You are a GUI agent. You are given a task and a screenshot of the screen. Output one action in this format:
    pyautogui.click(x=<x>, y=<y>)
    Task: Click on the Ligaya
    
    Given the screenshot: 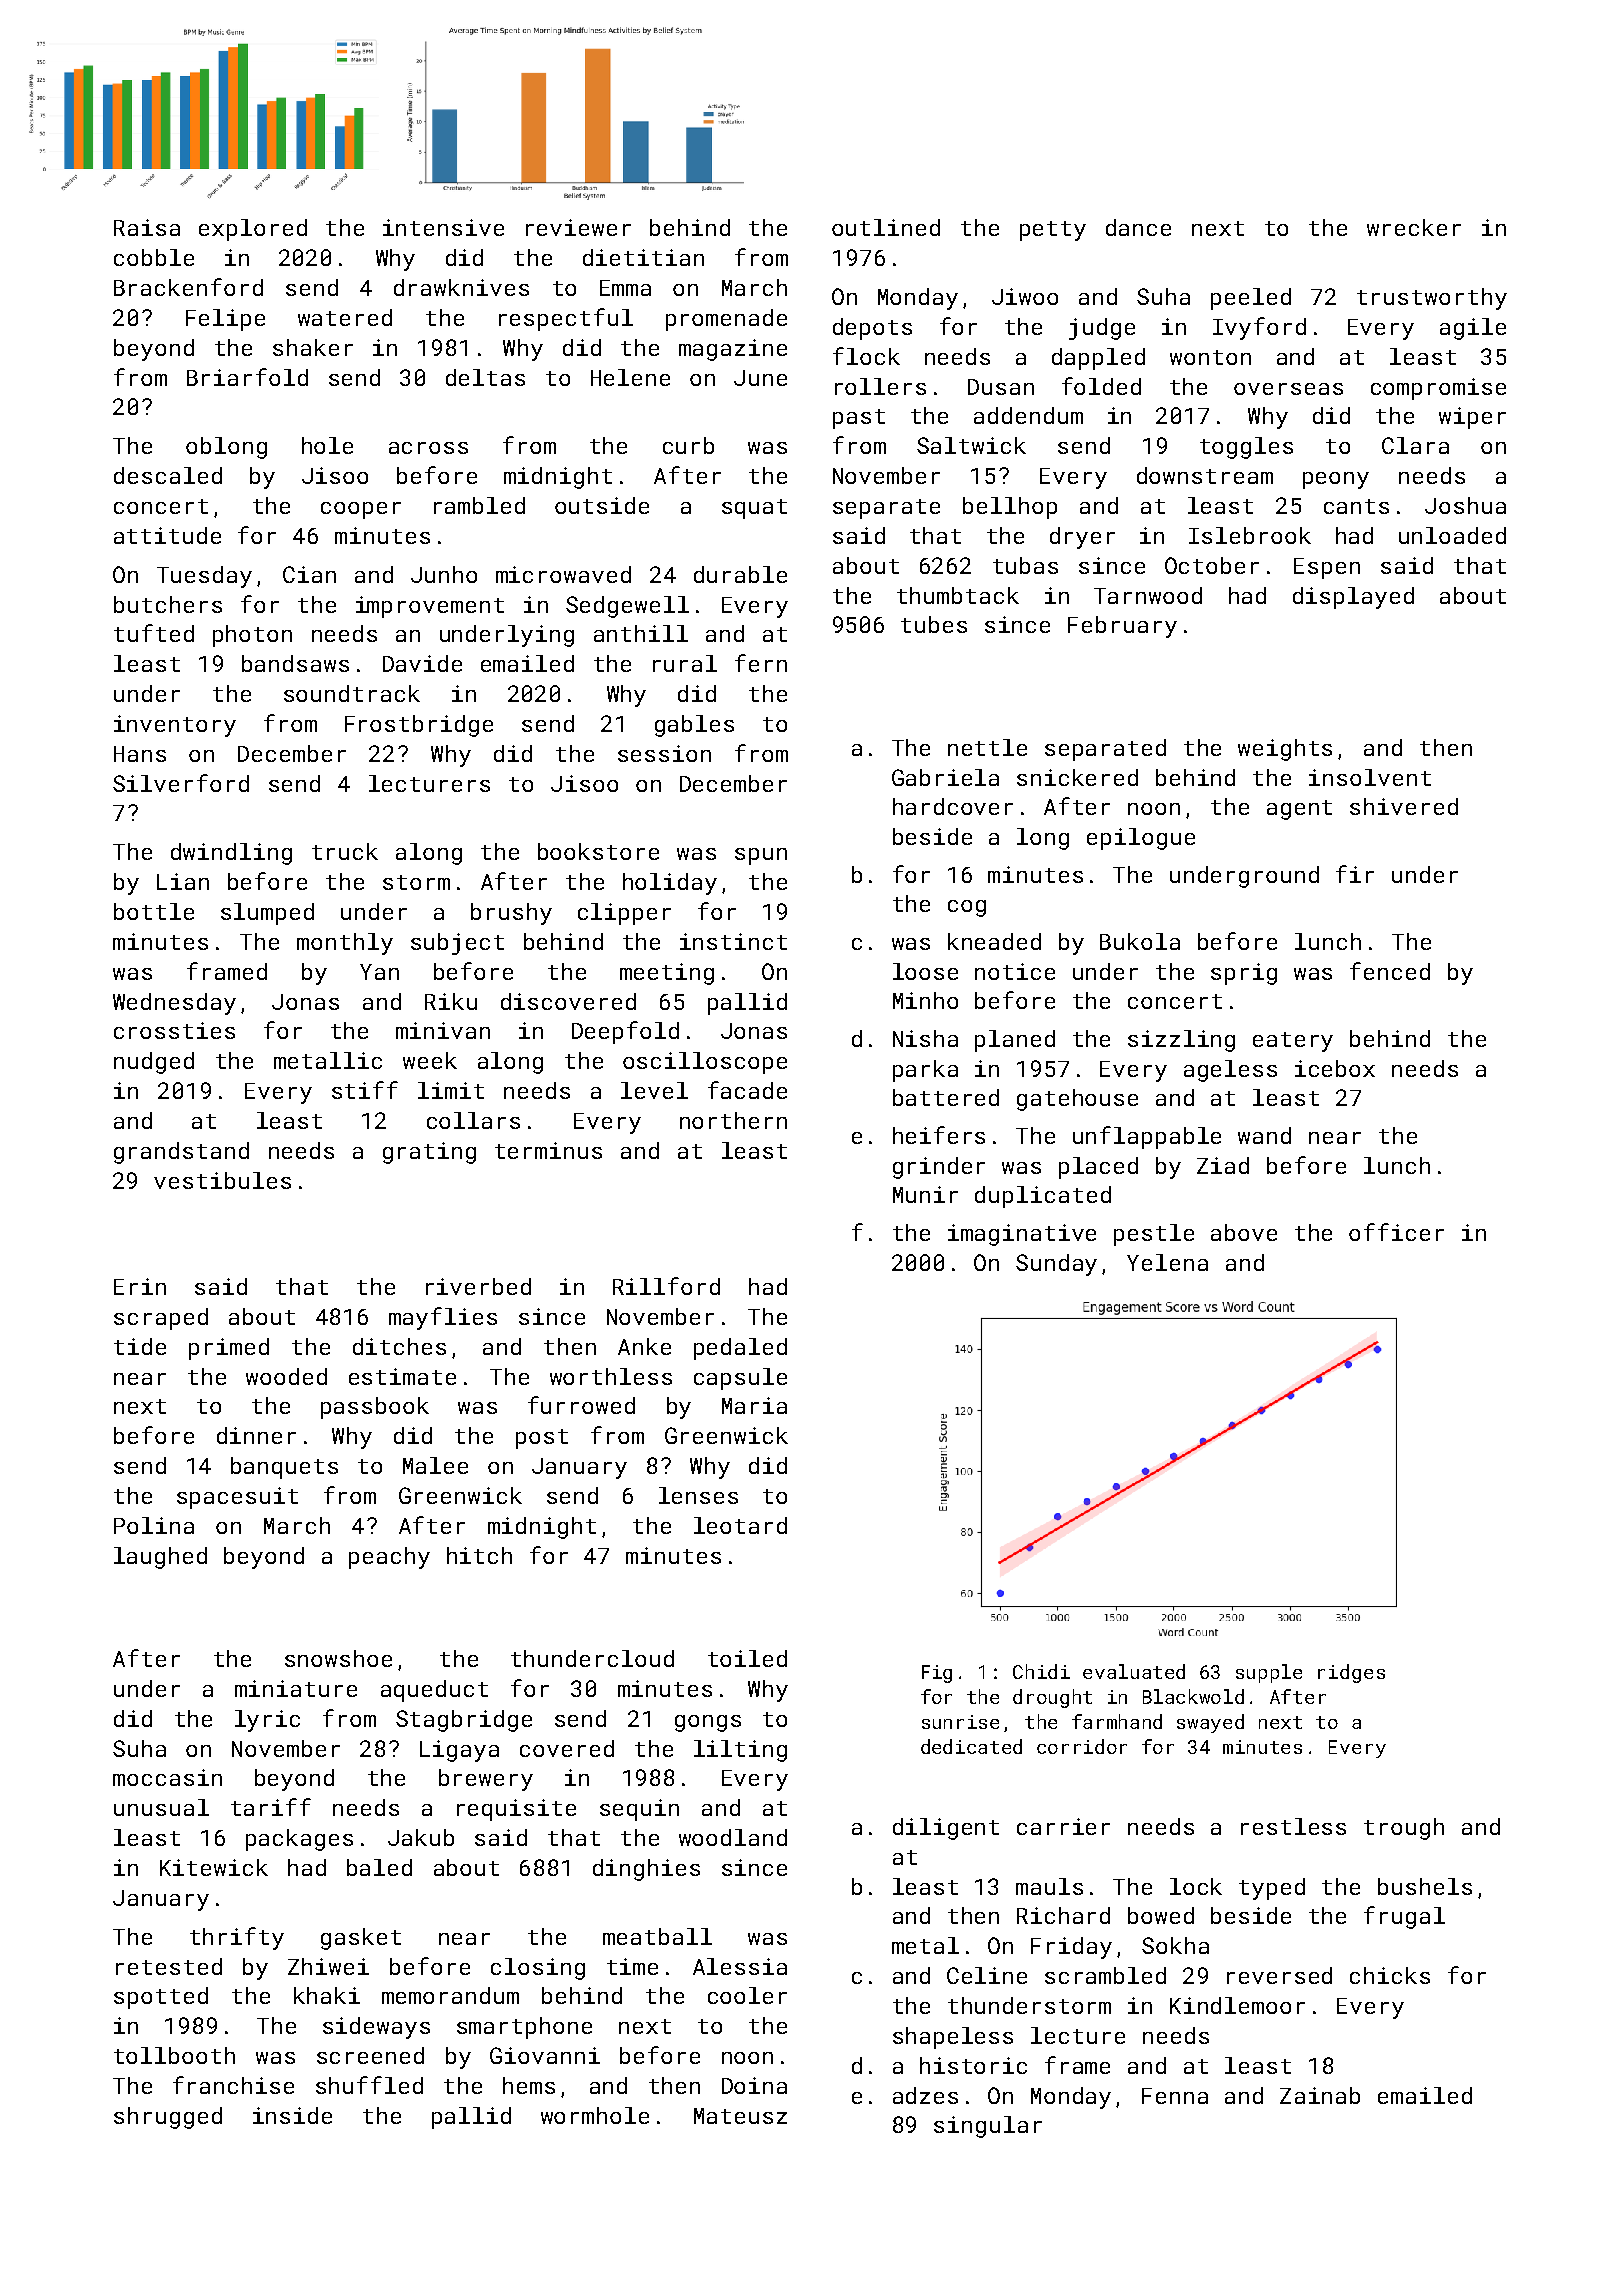 What is the action you would take?
    pyautogui.click(x=459, y=1751)
